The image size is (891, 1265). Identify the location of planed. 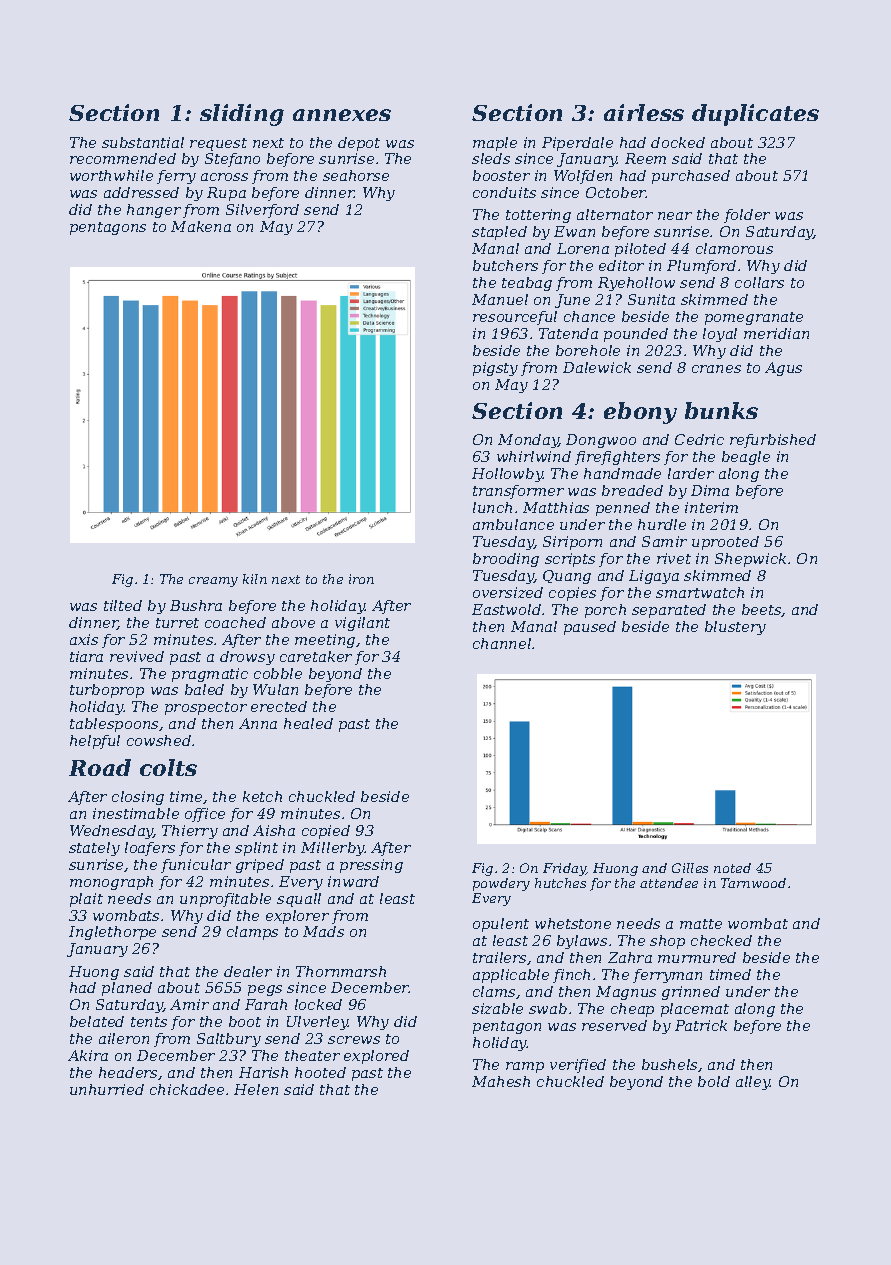
(127, 989).
